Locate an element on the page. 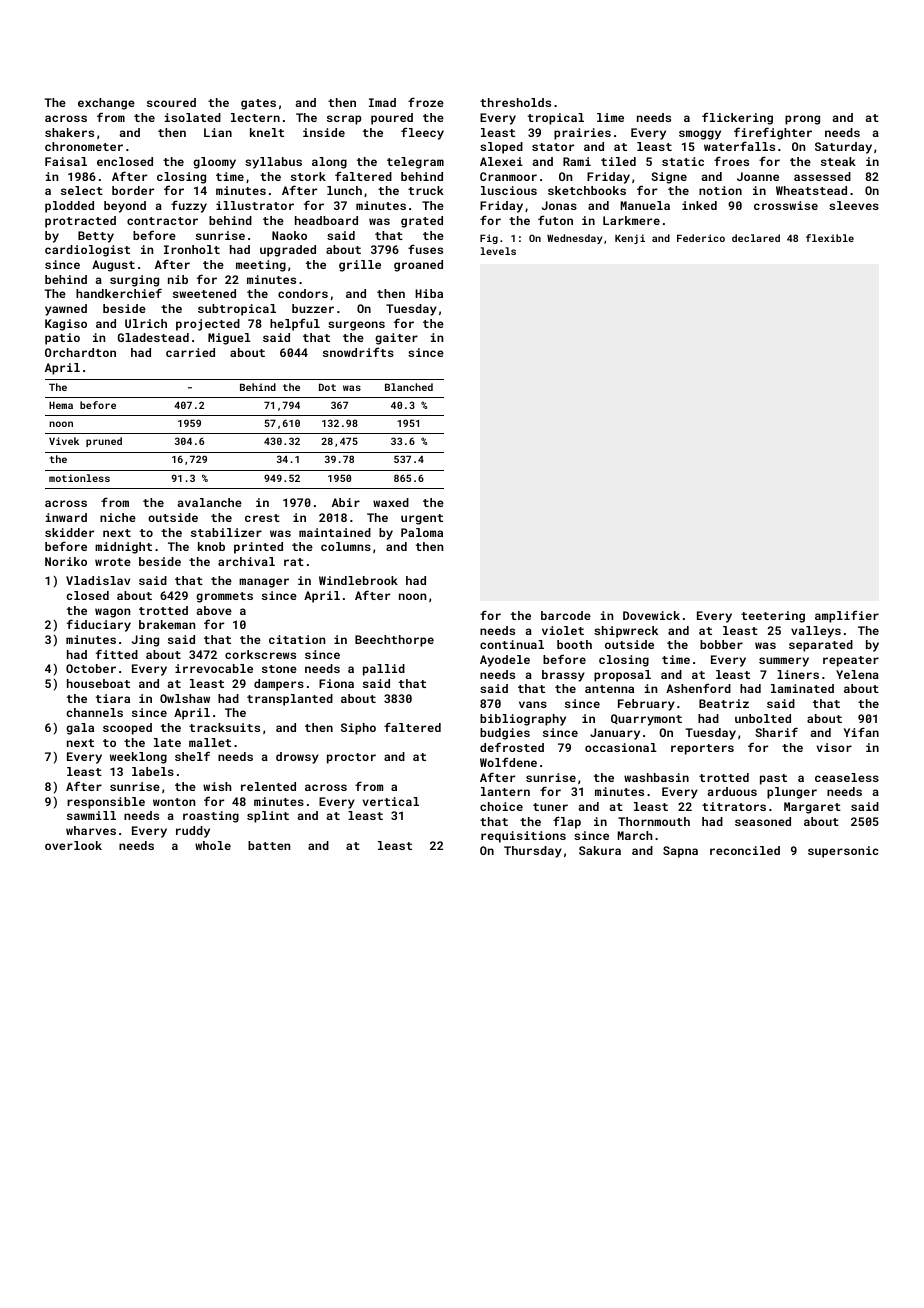  headboard is located at coordinates (326, 220).
